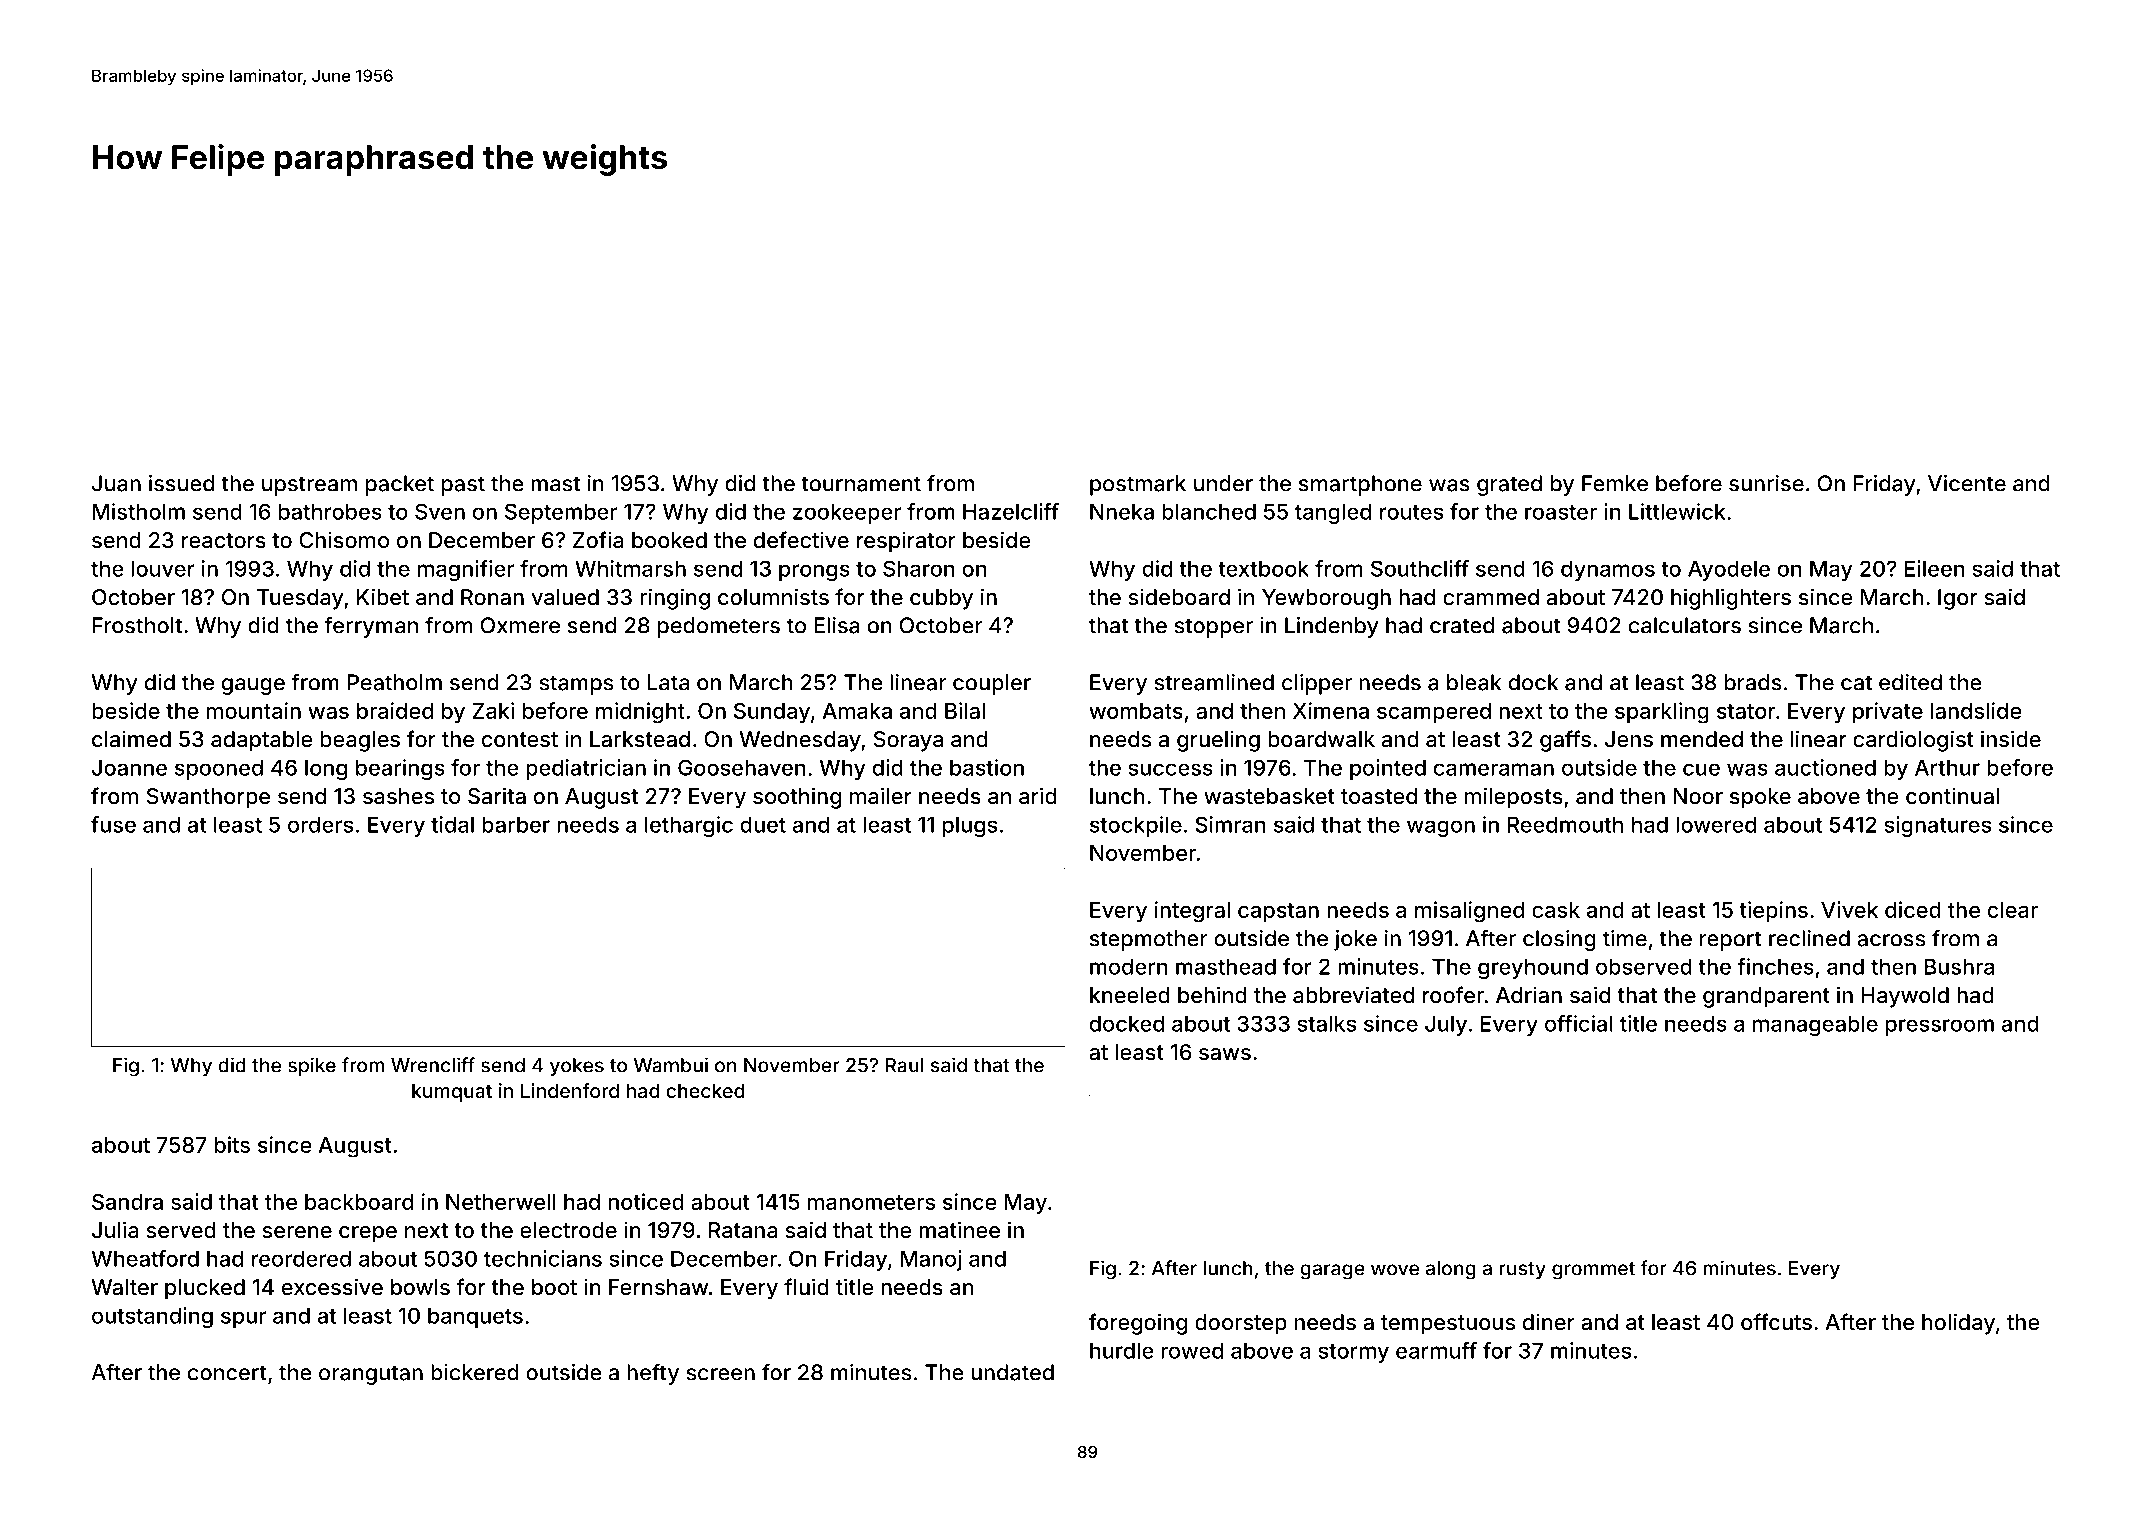 The image size is (2154, 1523). I want to click on Raul, so click(905, 1065).
